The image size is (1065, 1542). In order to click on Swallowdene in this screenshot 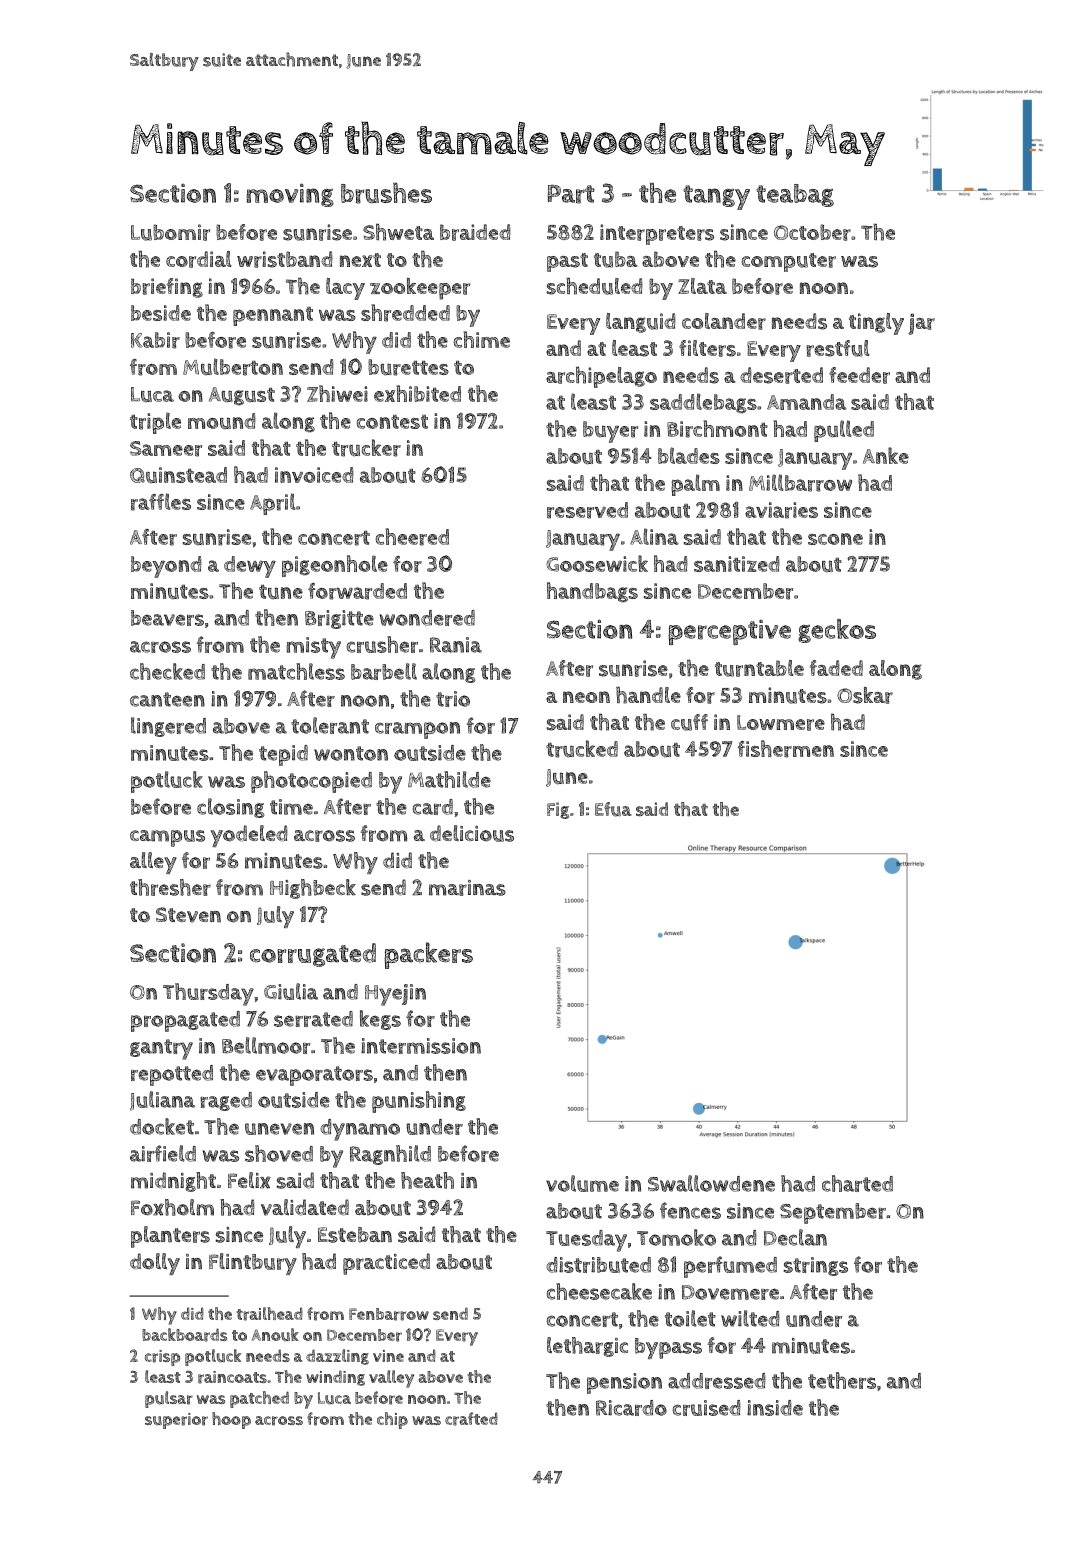, I will do `click(711, 1183)`.
